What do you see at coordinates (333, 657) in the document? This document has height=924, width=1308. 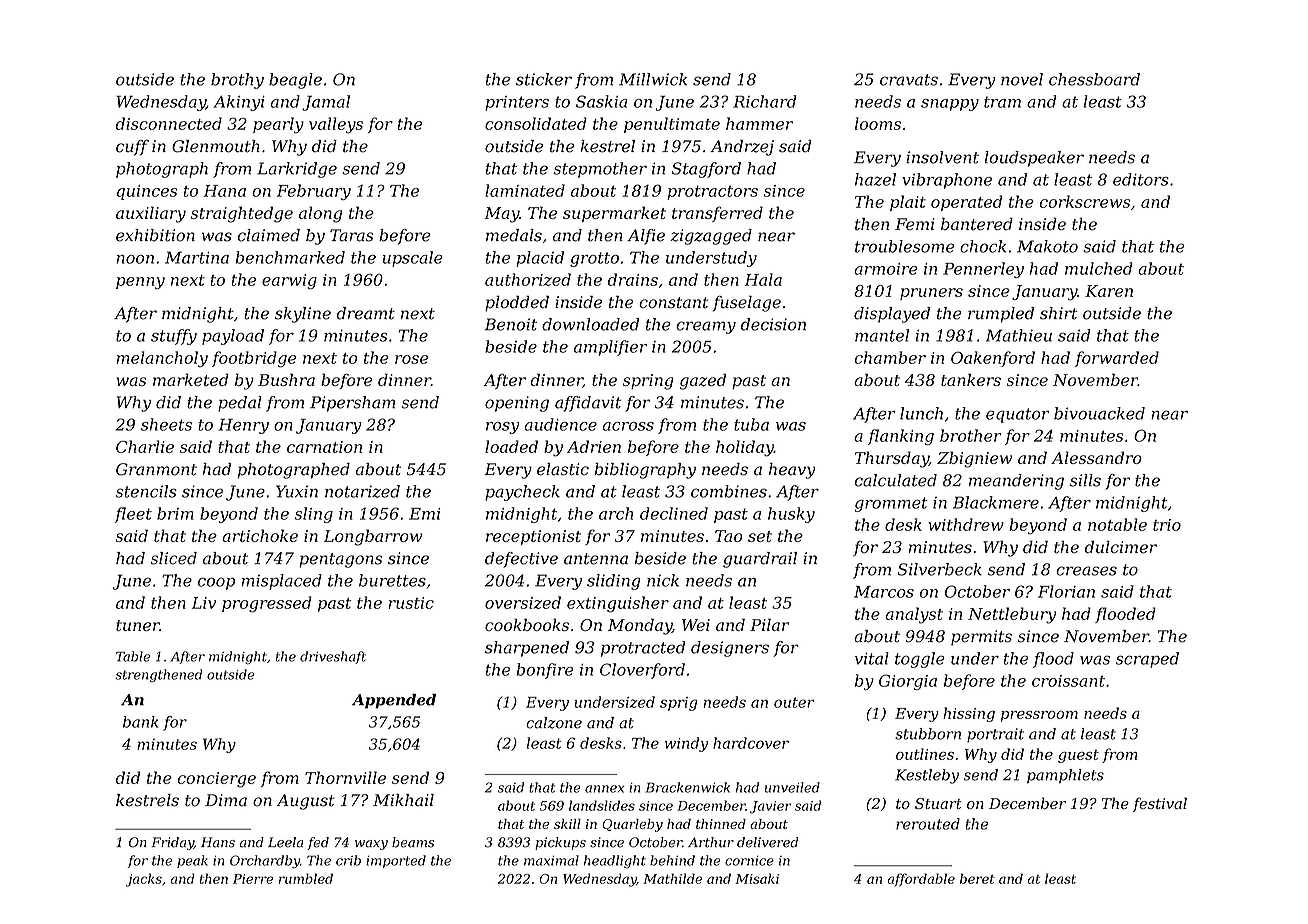 I see `driveshaft` at bounding box center [333, 657].
